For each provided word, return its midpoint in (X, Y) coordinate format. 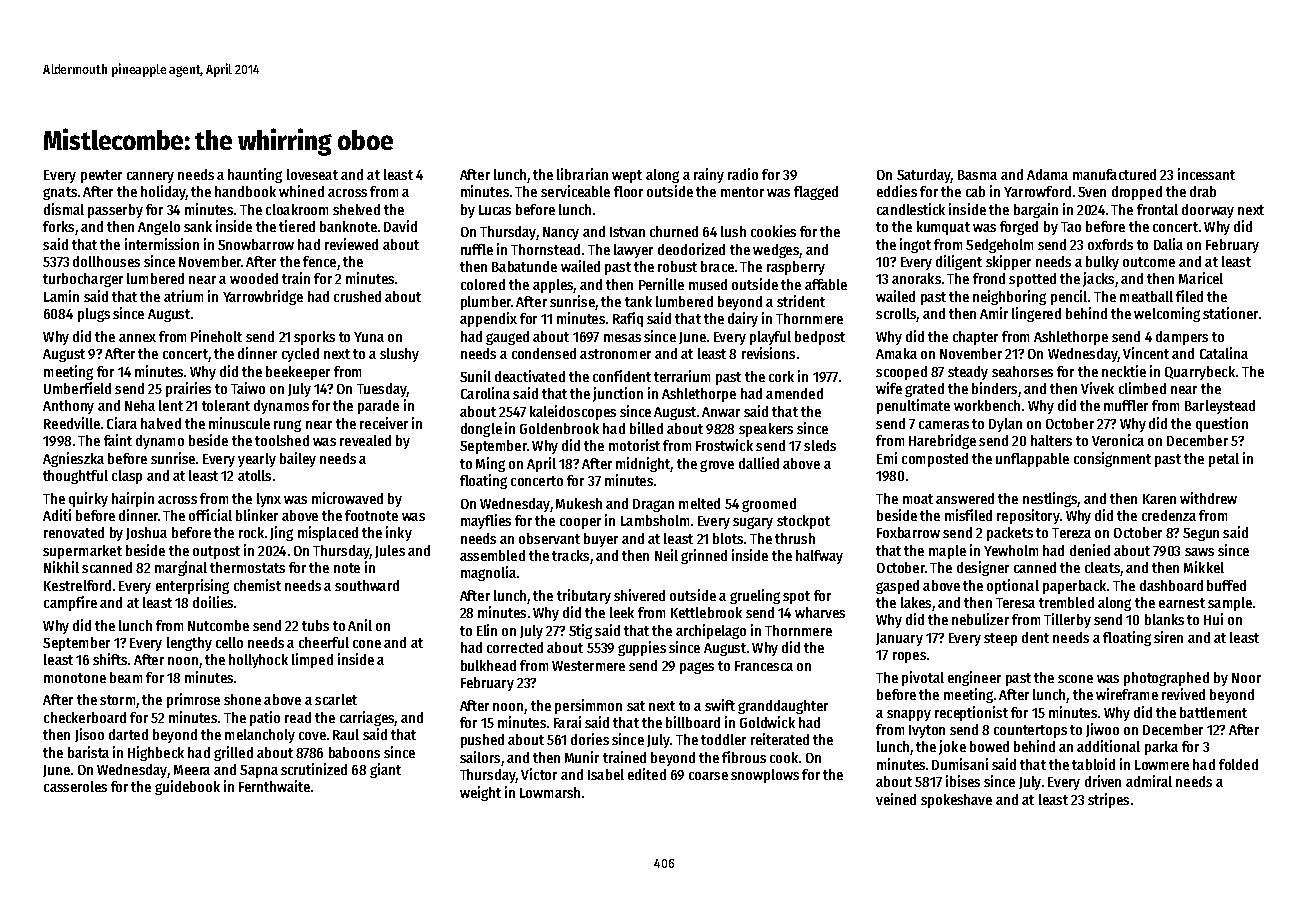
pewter (101, 176)
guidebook (187, 787)
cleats (1102, 567)
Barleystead (1220, 407)
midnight (643, 464)
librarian (582, 174)
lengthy (189, 644)
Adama (1047, 174)
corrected (515, 647)
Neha (140, 405)
